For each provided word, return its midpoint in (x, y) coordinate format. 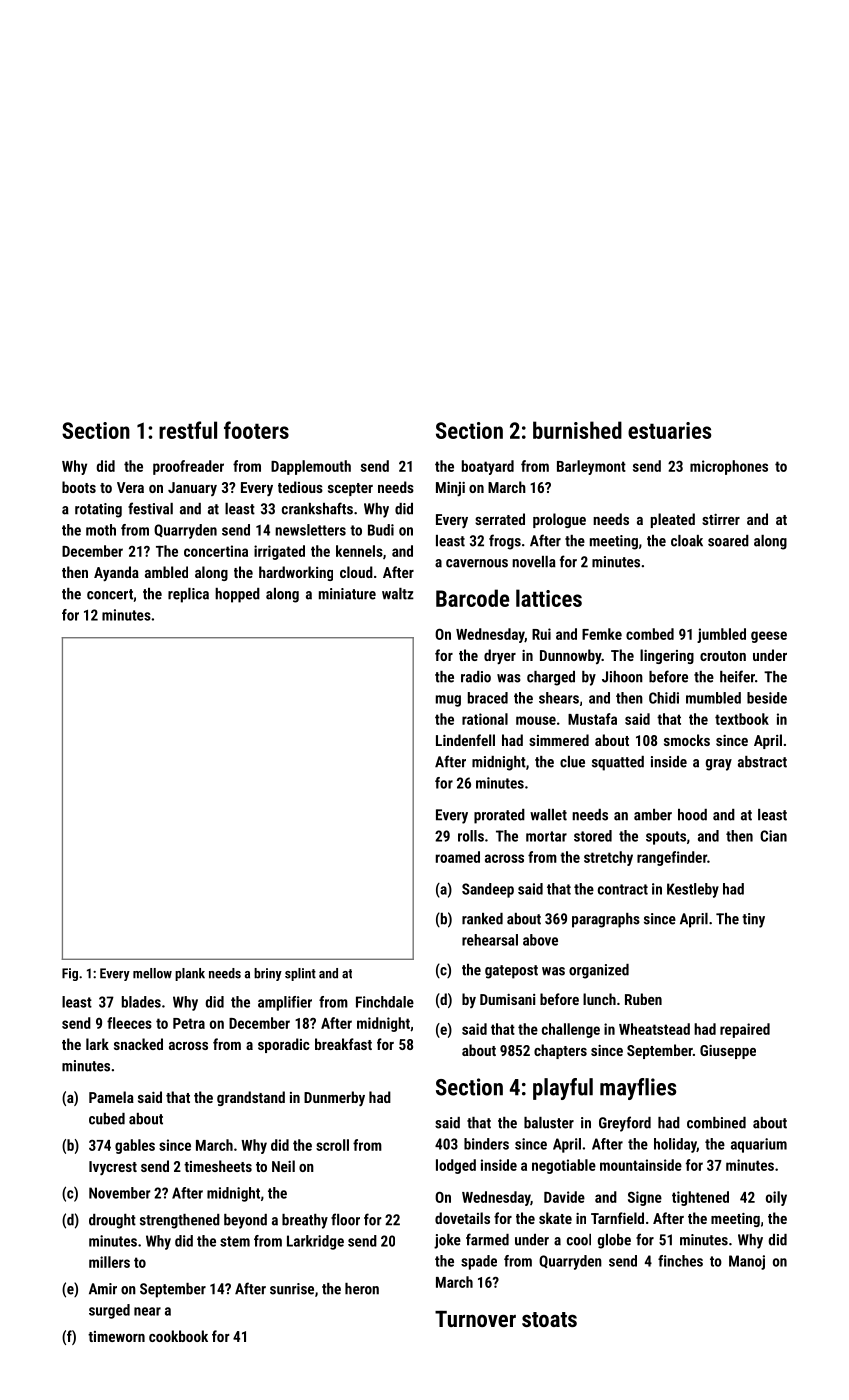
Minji (450, 489)
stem (235, 1241)
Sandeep (488, 890)
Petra (189, 1023)
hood (692, 815)
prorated (499, 816)
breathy (305, 1221)
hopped (237, 595)
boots (79, 487)
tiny (753, 920)
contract (623, 889)
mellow (152, 973)
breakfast (343, 1044)
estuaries (669, 430)
